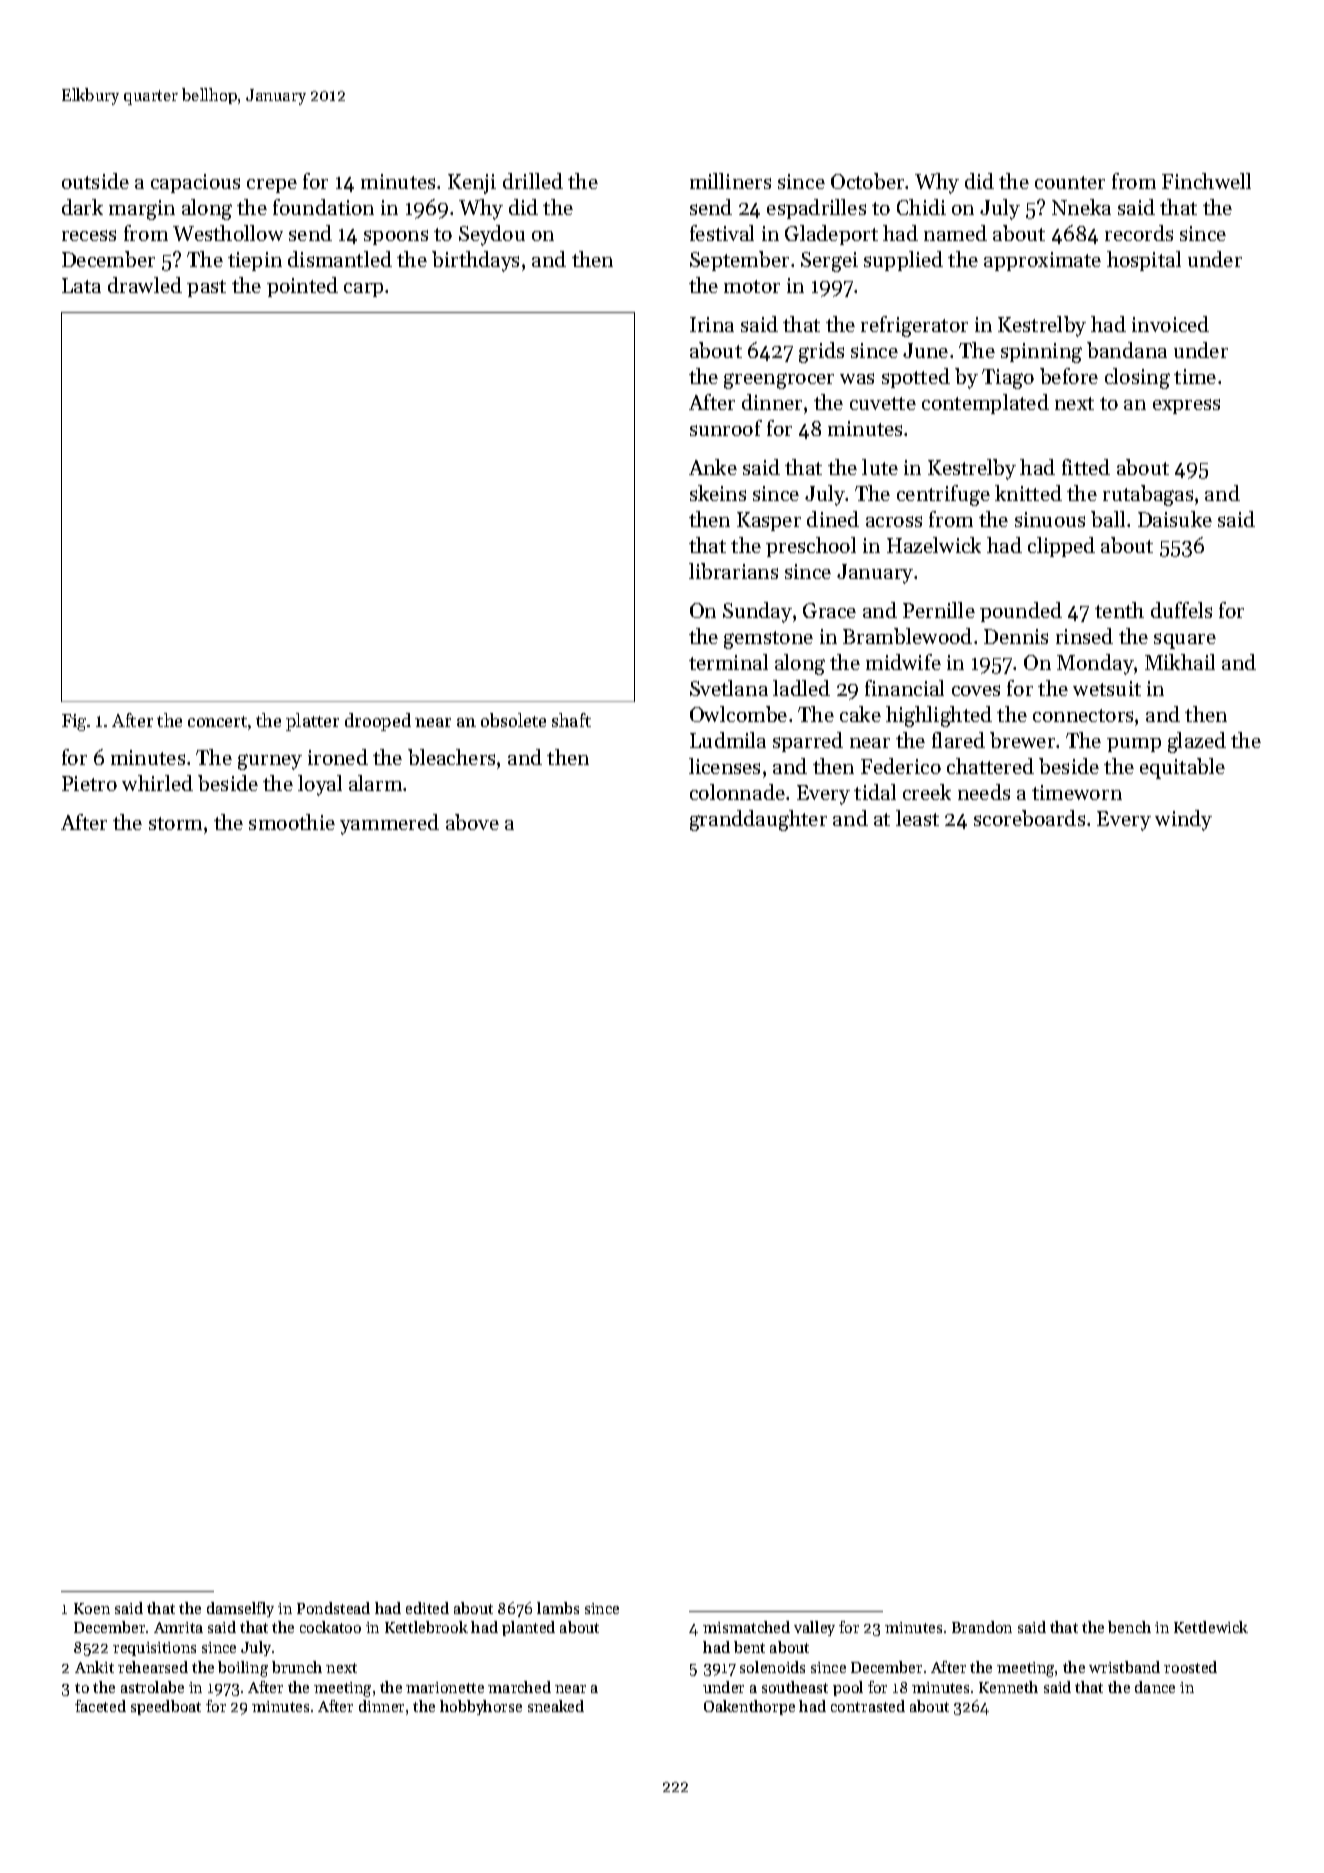  What do you see at coordinates (1070, 182) in the screenshot?
I see `counter` at bounding box center [1070, 182].
